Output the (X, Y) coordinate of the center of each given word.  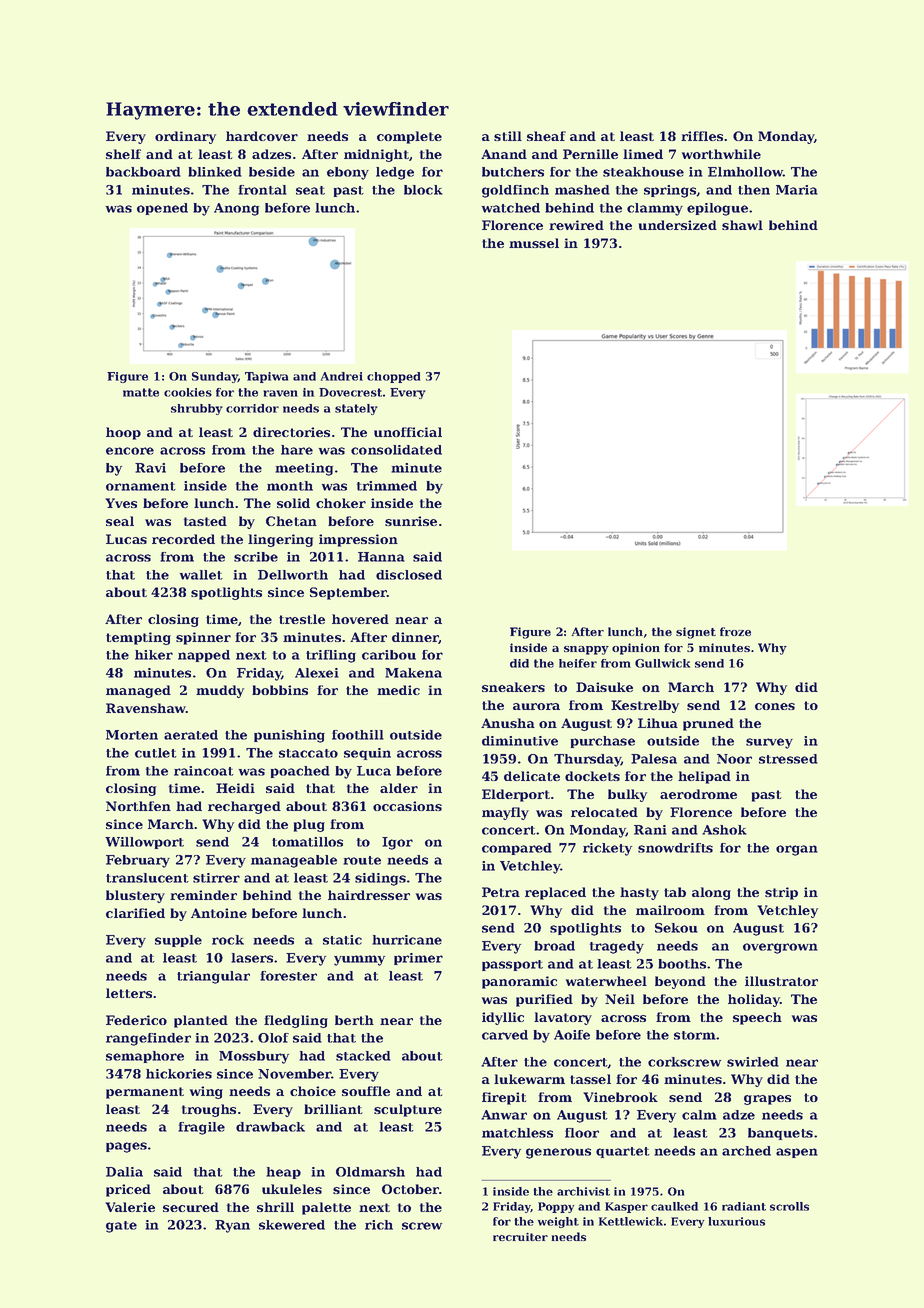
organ (797, 850)
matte (141, 392)
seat (310, 190)
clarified (135, 913)
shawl (742, 225)
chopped (393, 377)
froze (735, 631)
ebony (348, 173)
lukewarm (529, 1079)
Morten (132, 735)
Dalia (124, 1172)
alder (399, 788)
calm (699, 1115)
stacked (363, 1056)
